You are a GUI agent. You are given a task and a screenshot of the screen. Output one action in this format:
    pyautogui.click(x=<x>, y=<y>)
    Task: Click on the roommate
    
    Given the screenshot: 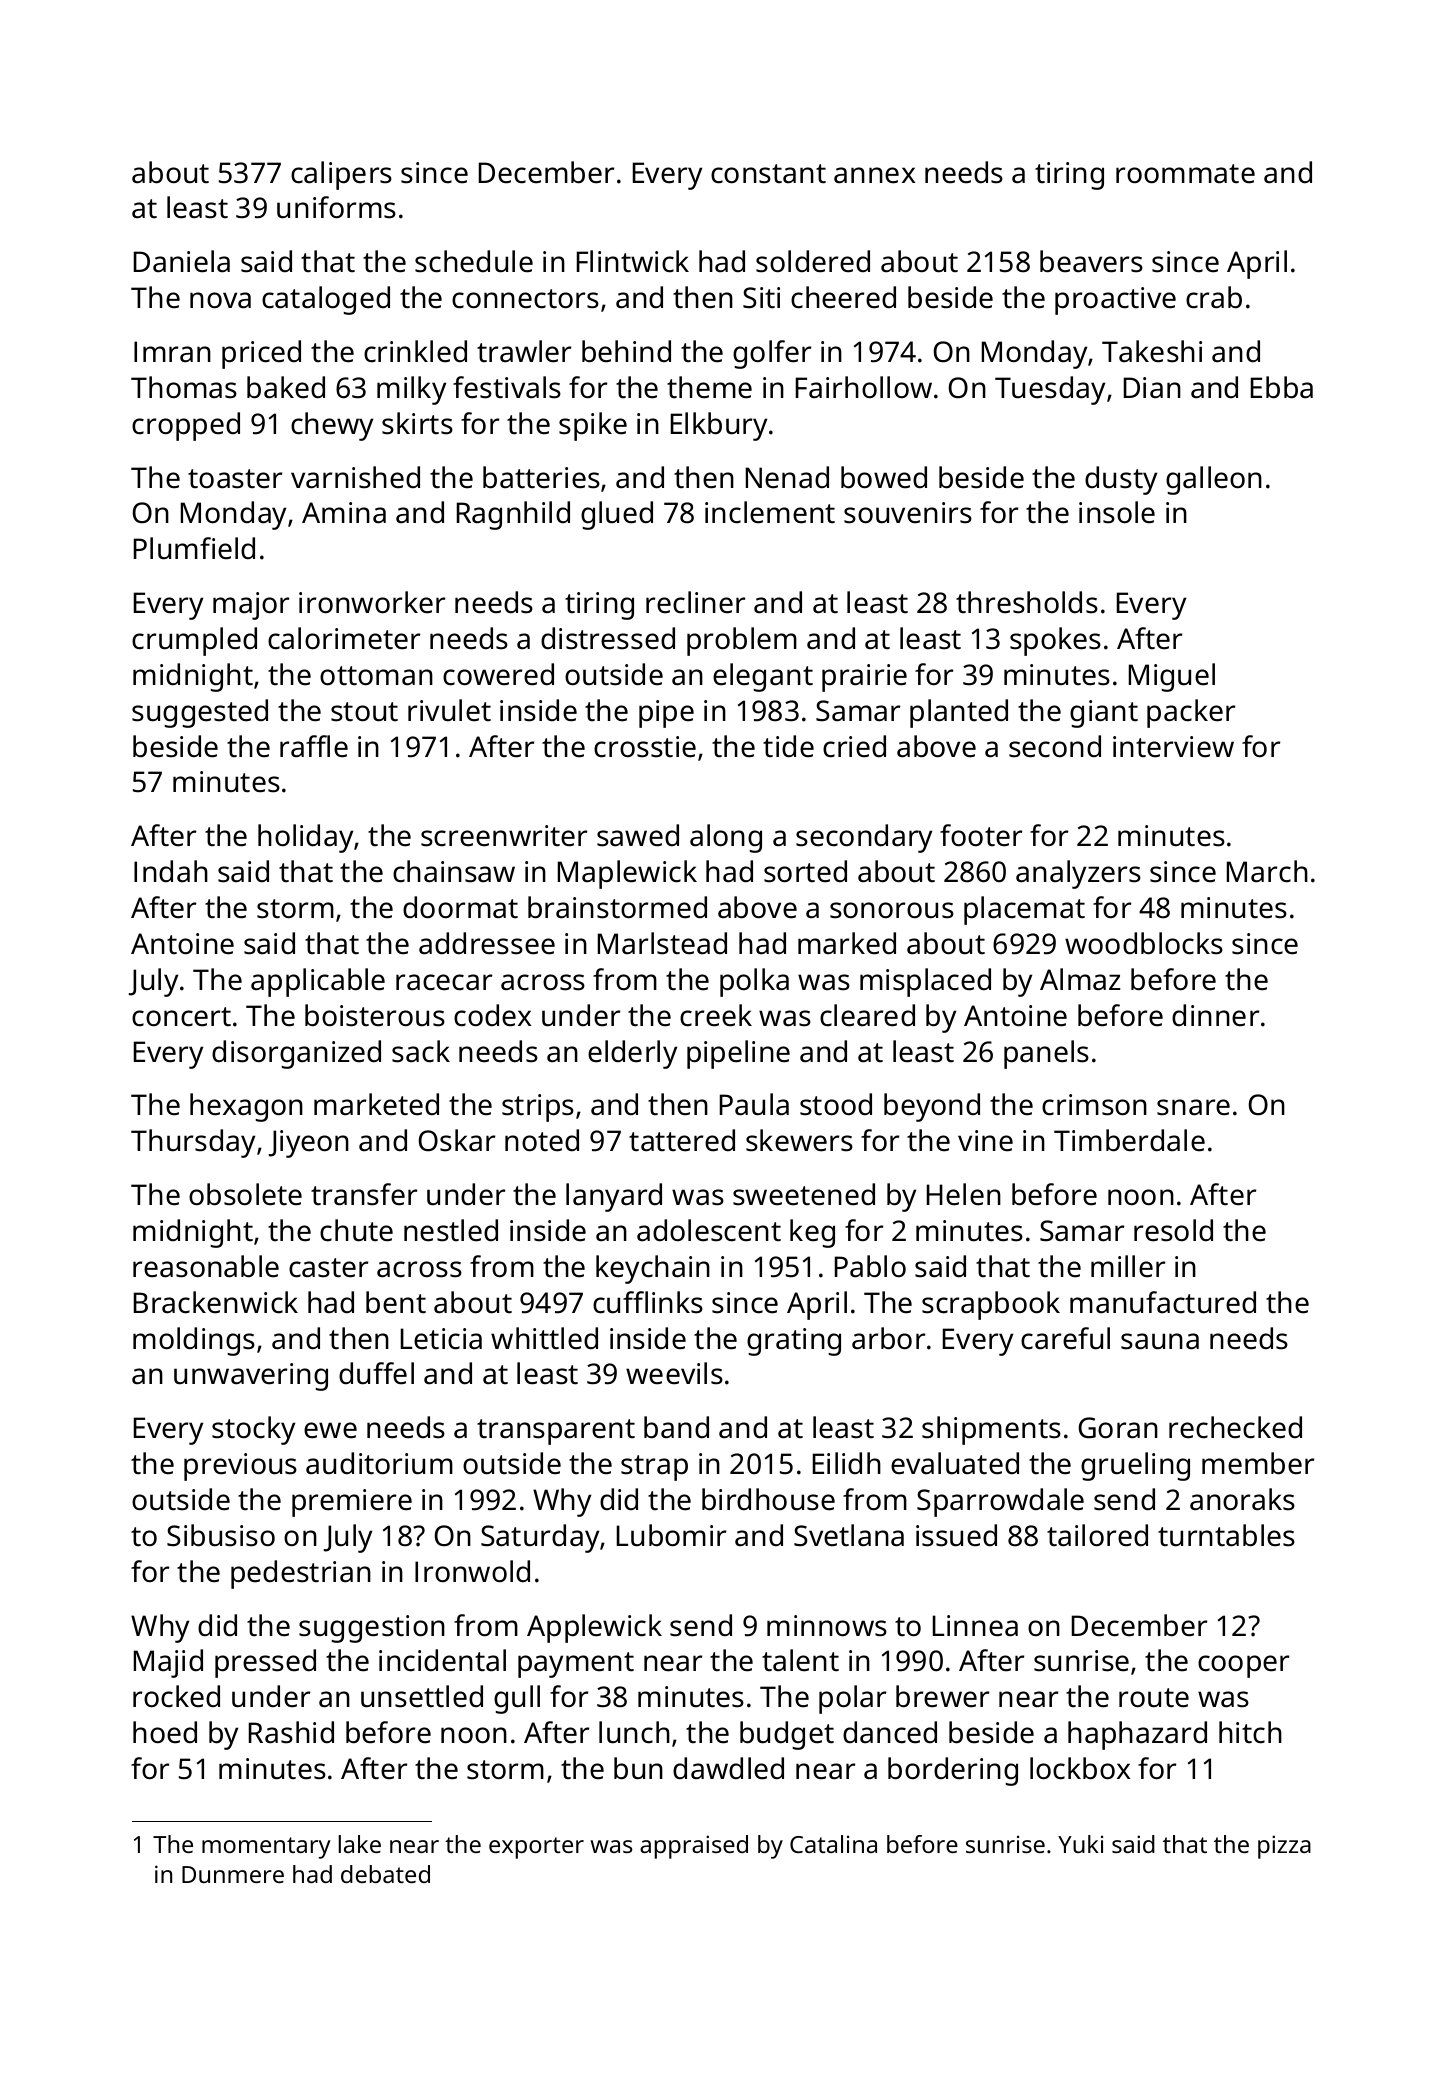 What is the action you would take?
    pyautogui.click(x=1185, y=174)
